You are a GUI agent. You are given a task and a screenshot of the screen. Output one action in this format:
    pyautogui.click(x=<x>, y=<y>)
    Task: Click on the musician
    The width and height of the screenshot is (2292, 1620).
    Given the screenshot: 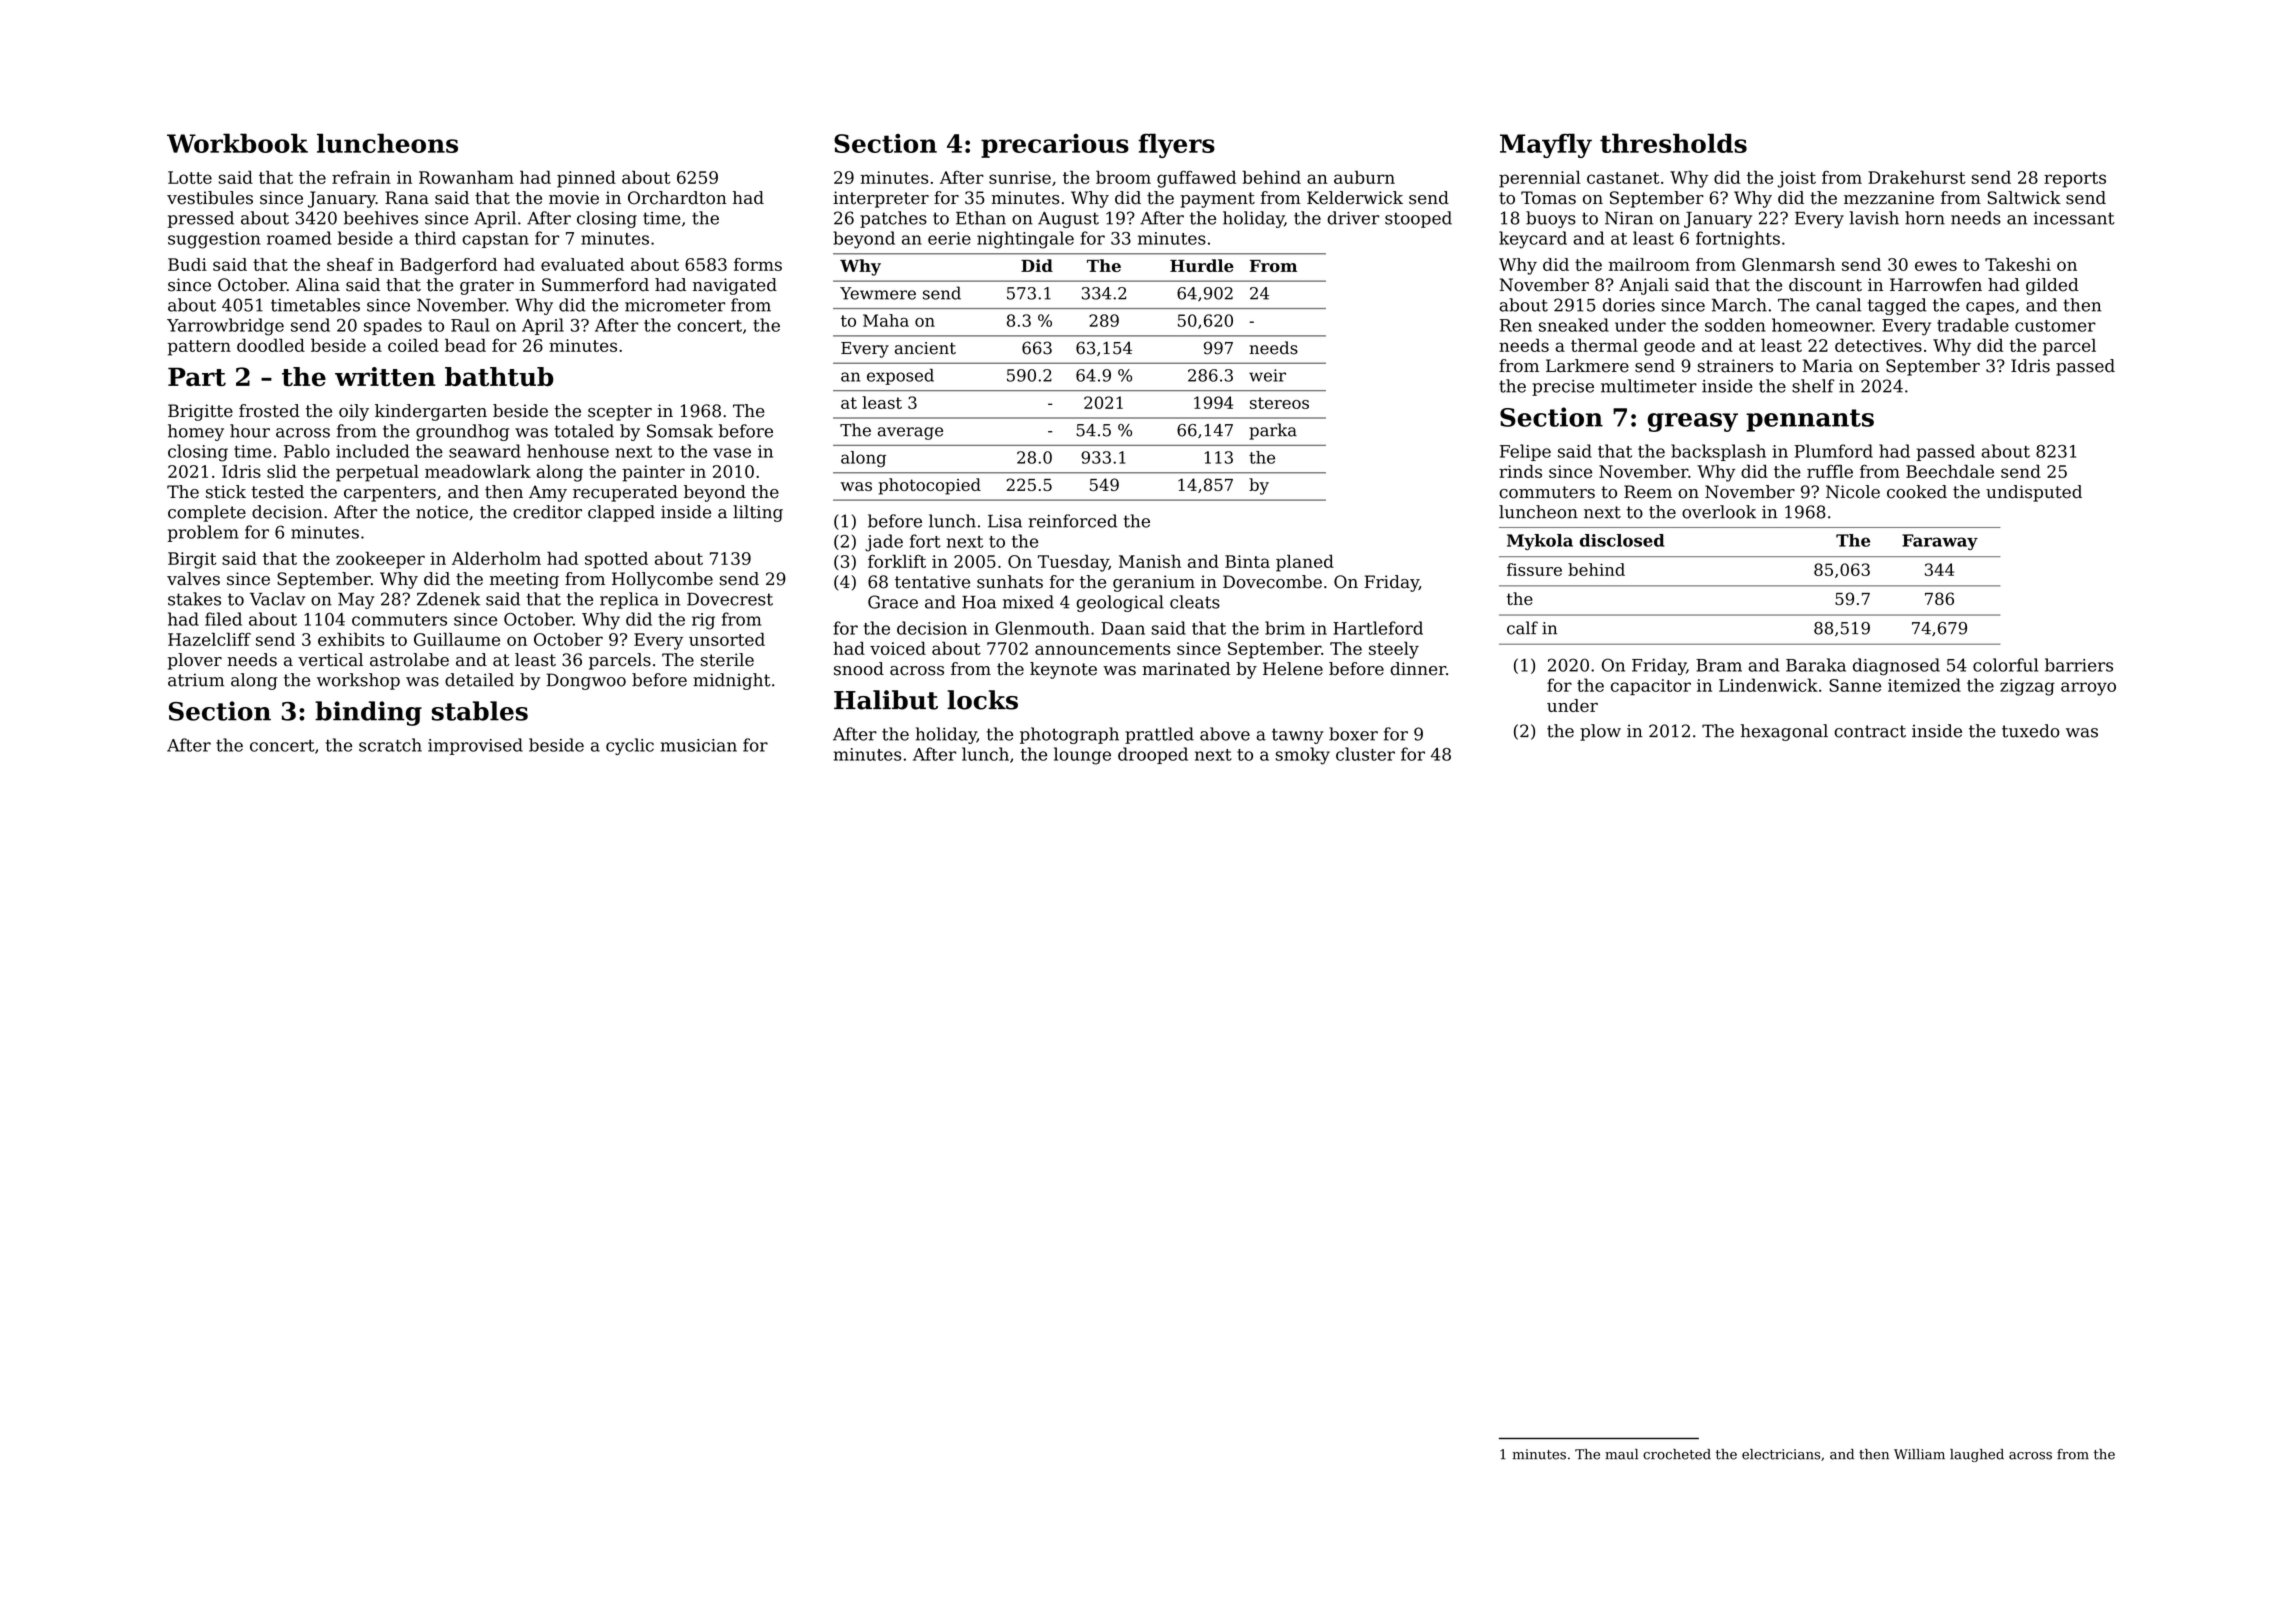 What is the action you would take?
    pyautogui.click(x=699, y=745)
